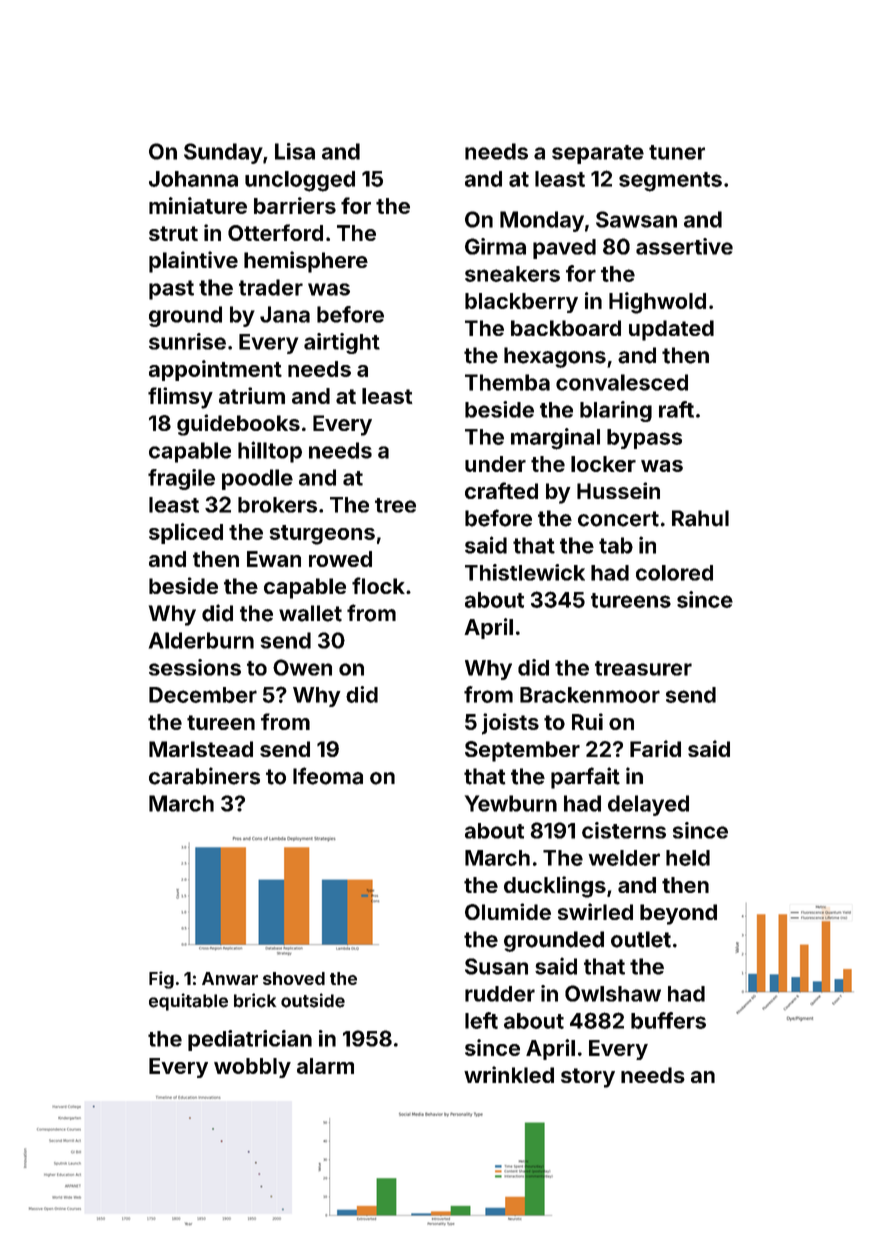 The height and width of the page is (1252, 882). Describe the element at coordinates (201, 640) in the page. I see `Alderburn` at that location.
